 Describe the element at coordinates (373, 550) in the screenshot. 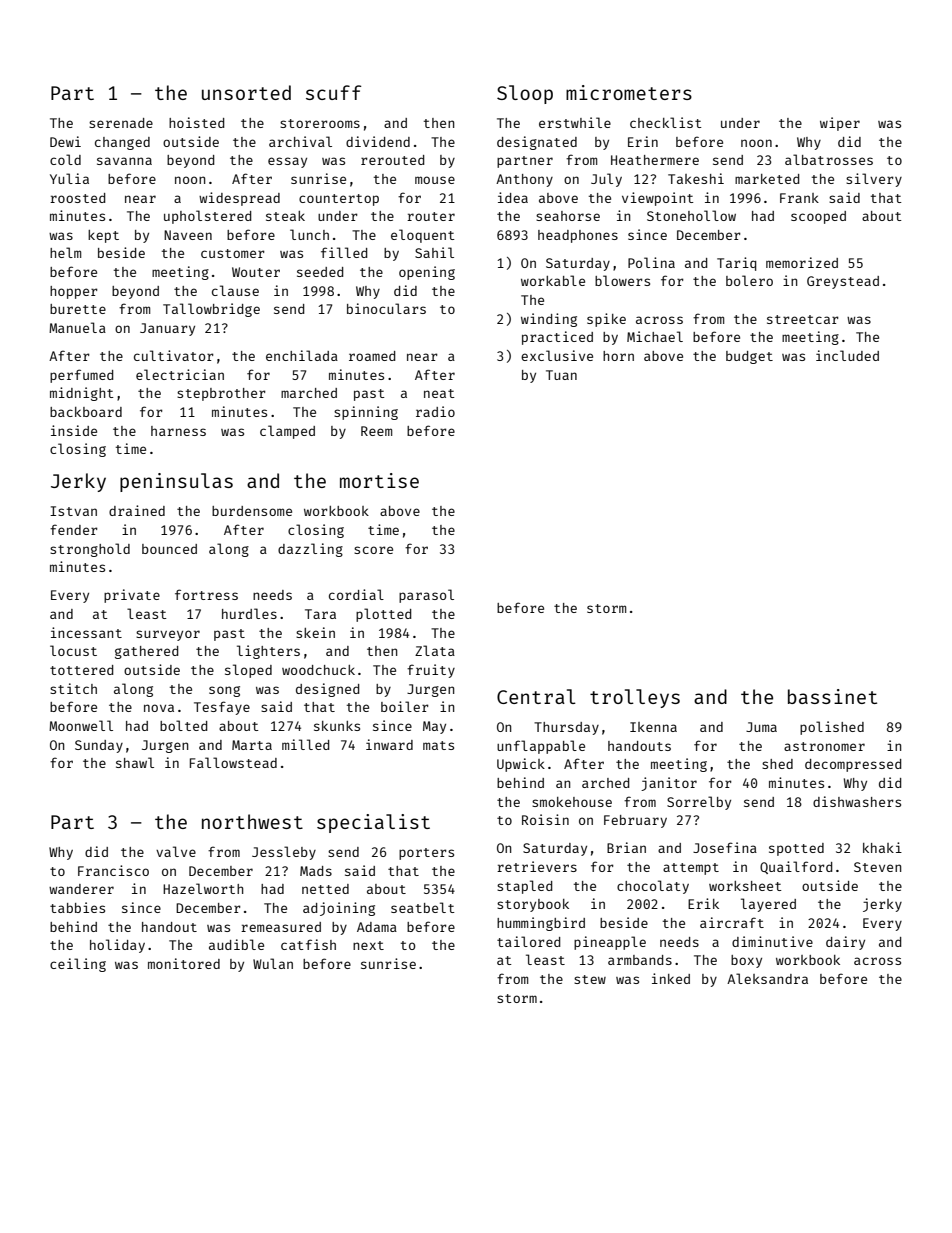

I see `score` at that location.
